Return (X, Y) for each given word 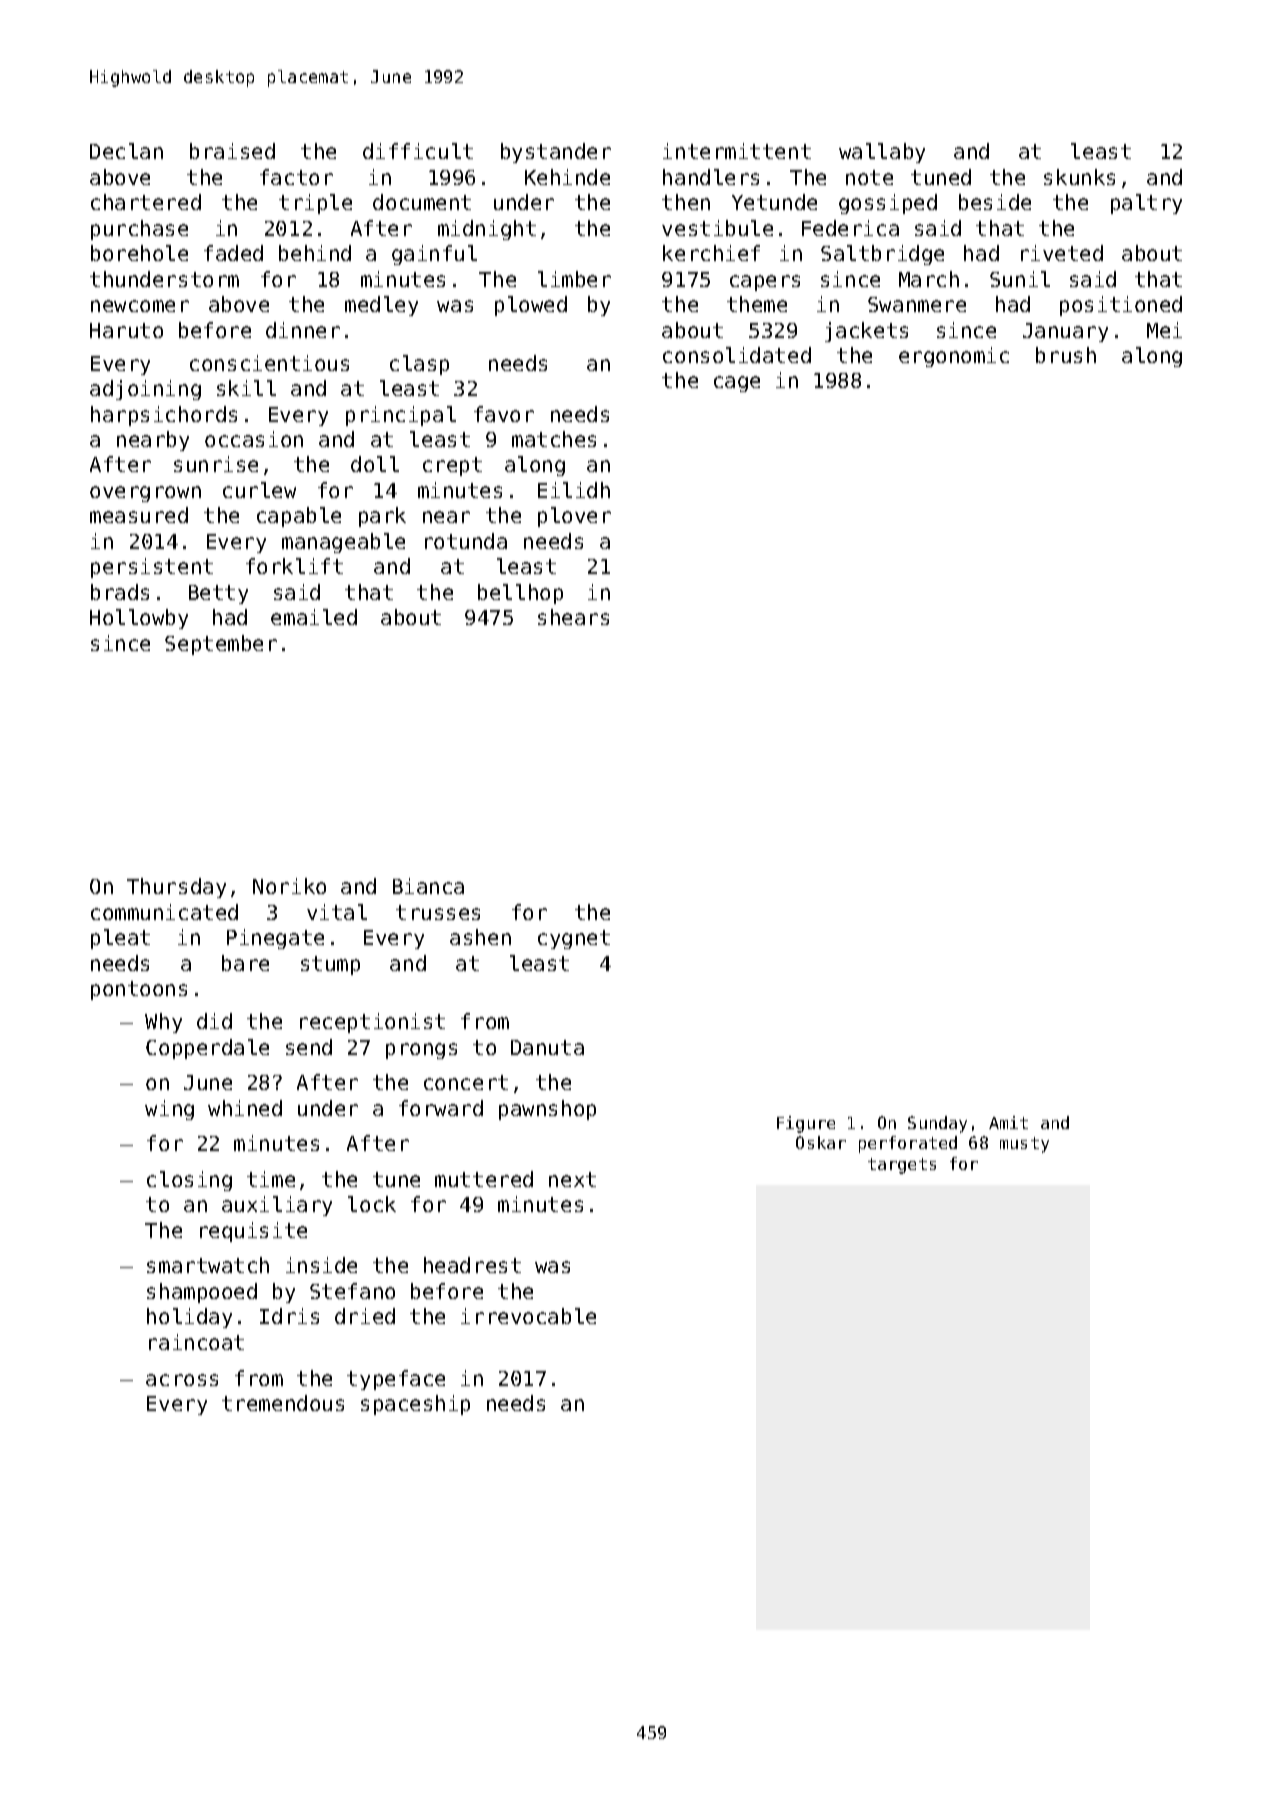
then (686, 202)
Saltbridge (882, 255)
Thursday (176, 888)
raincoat (196, 1342)
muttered (484, 1179)
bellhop (520, 594)
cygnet (574, 939)
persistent (152, 568)
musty (1024, 1145)
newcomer (140, 306)
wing (169, 1110)
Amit (1008, 1122)
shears (573, 617)
